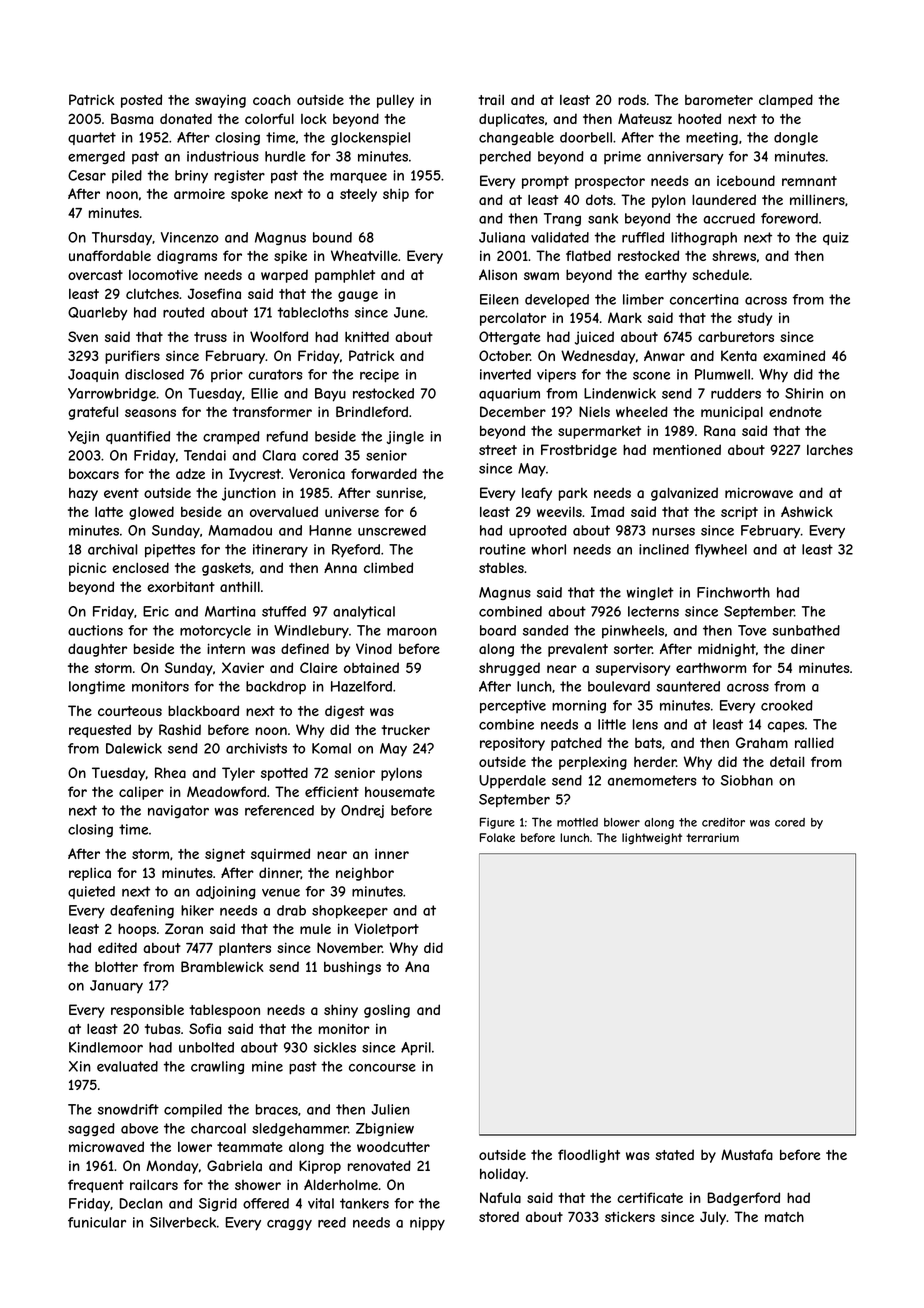 This screenshot has width=924, height=1308. What do you see at coordinates (416, 1049) in the screenshot?
I see `April` at bounding box center [416, 1049].
